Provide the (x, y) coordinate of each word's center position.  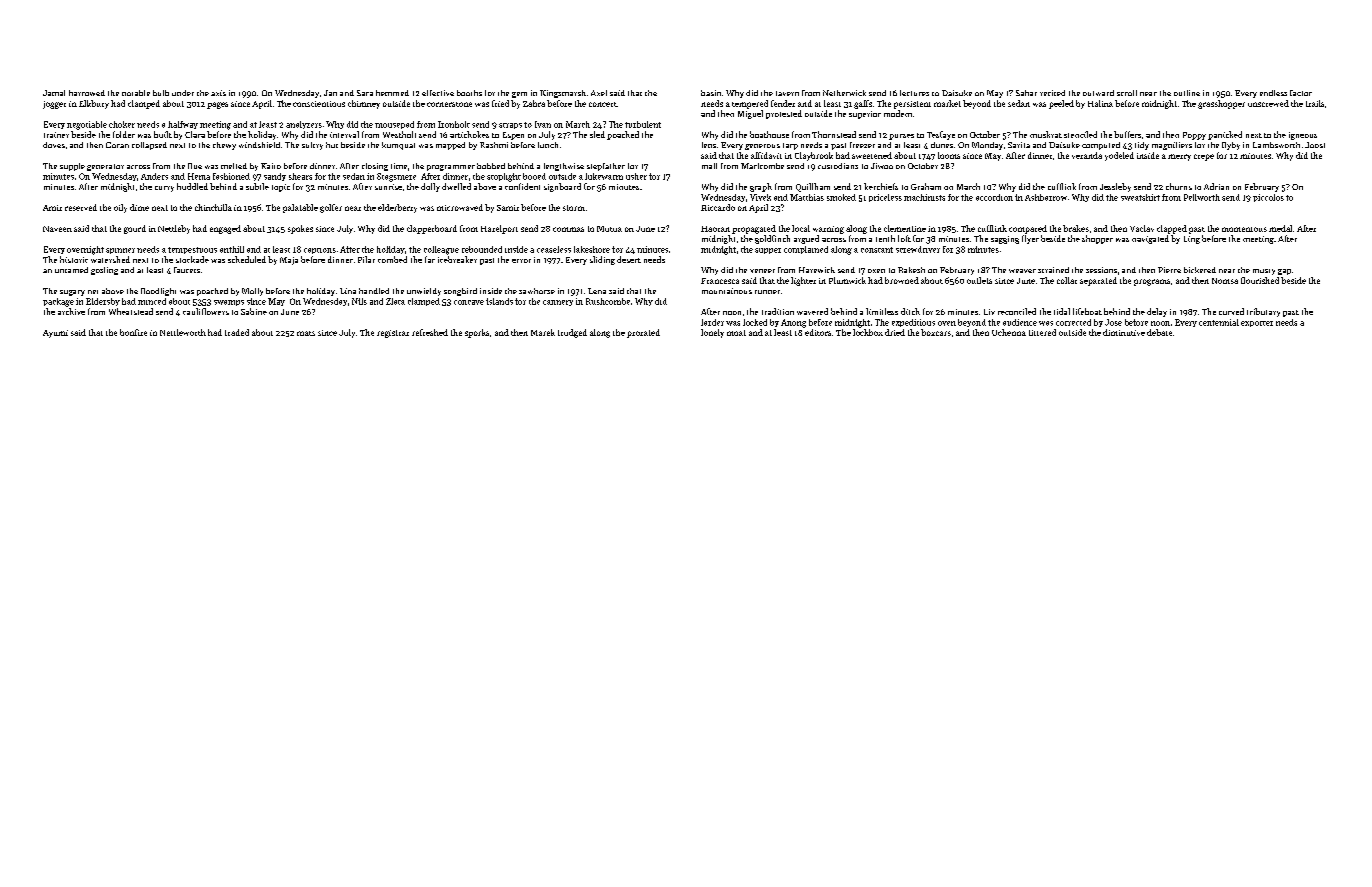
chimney (364, 104)
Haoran (715, 229)
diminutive (1124, 332)
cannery (558, 303)
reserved (81, 207)
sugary (72, 293)
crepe (1204, 157)
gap (1284, 272)
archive (71, 311)
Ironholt (454, 124)
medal (1280, 228)
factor (1301, 93)
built (163, 134)
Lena (597, 291)
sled (597, 134)
